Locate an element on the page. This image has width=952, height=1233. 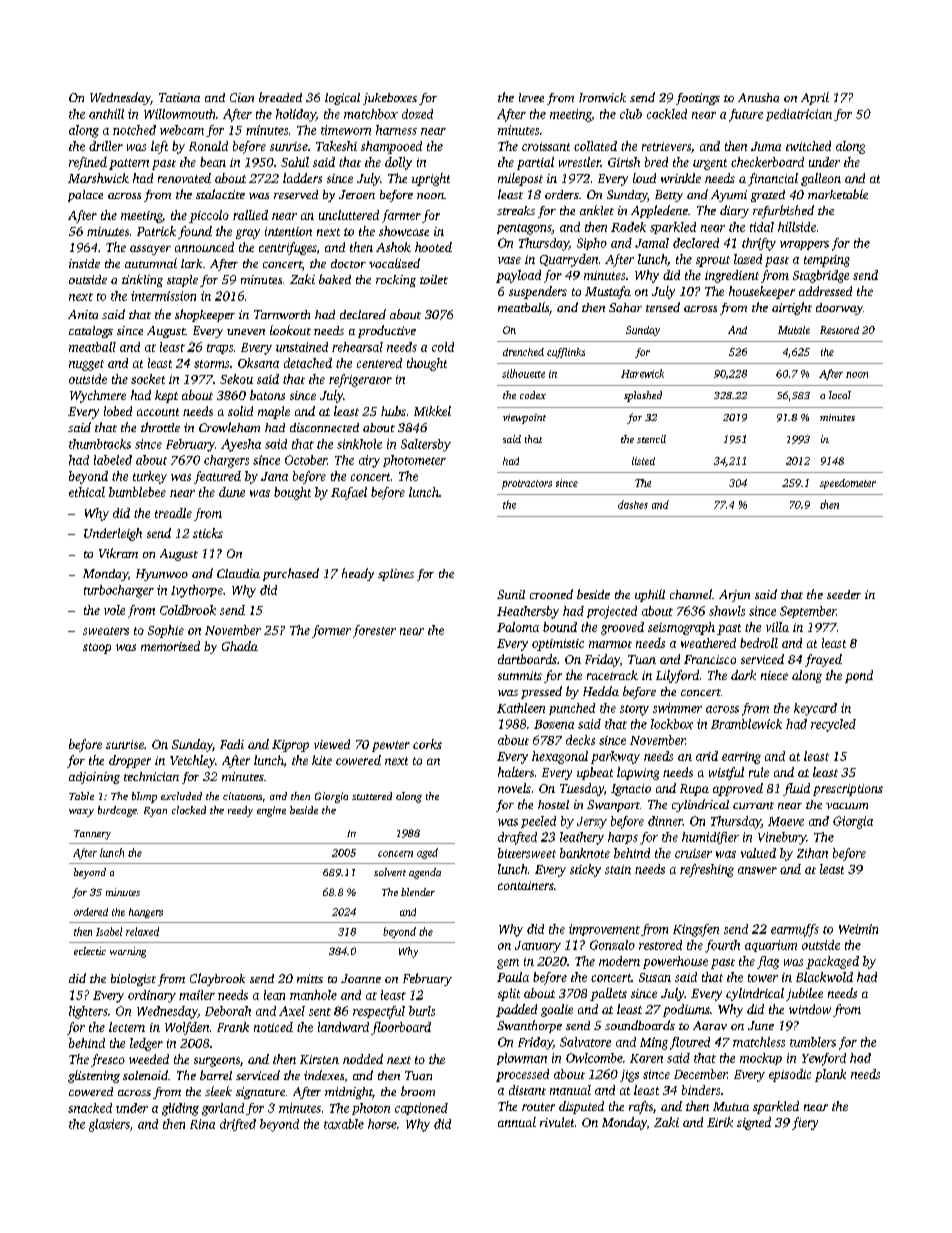
bean is located at coordinates (213, 162).
